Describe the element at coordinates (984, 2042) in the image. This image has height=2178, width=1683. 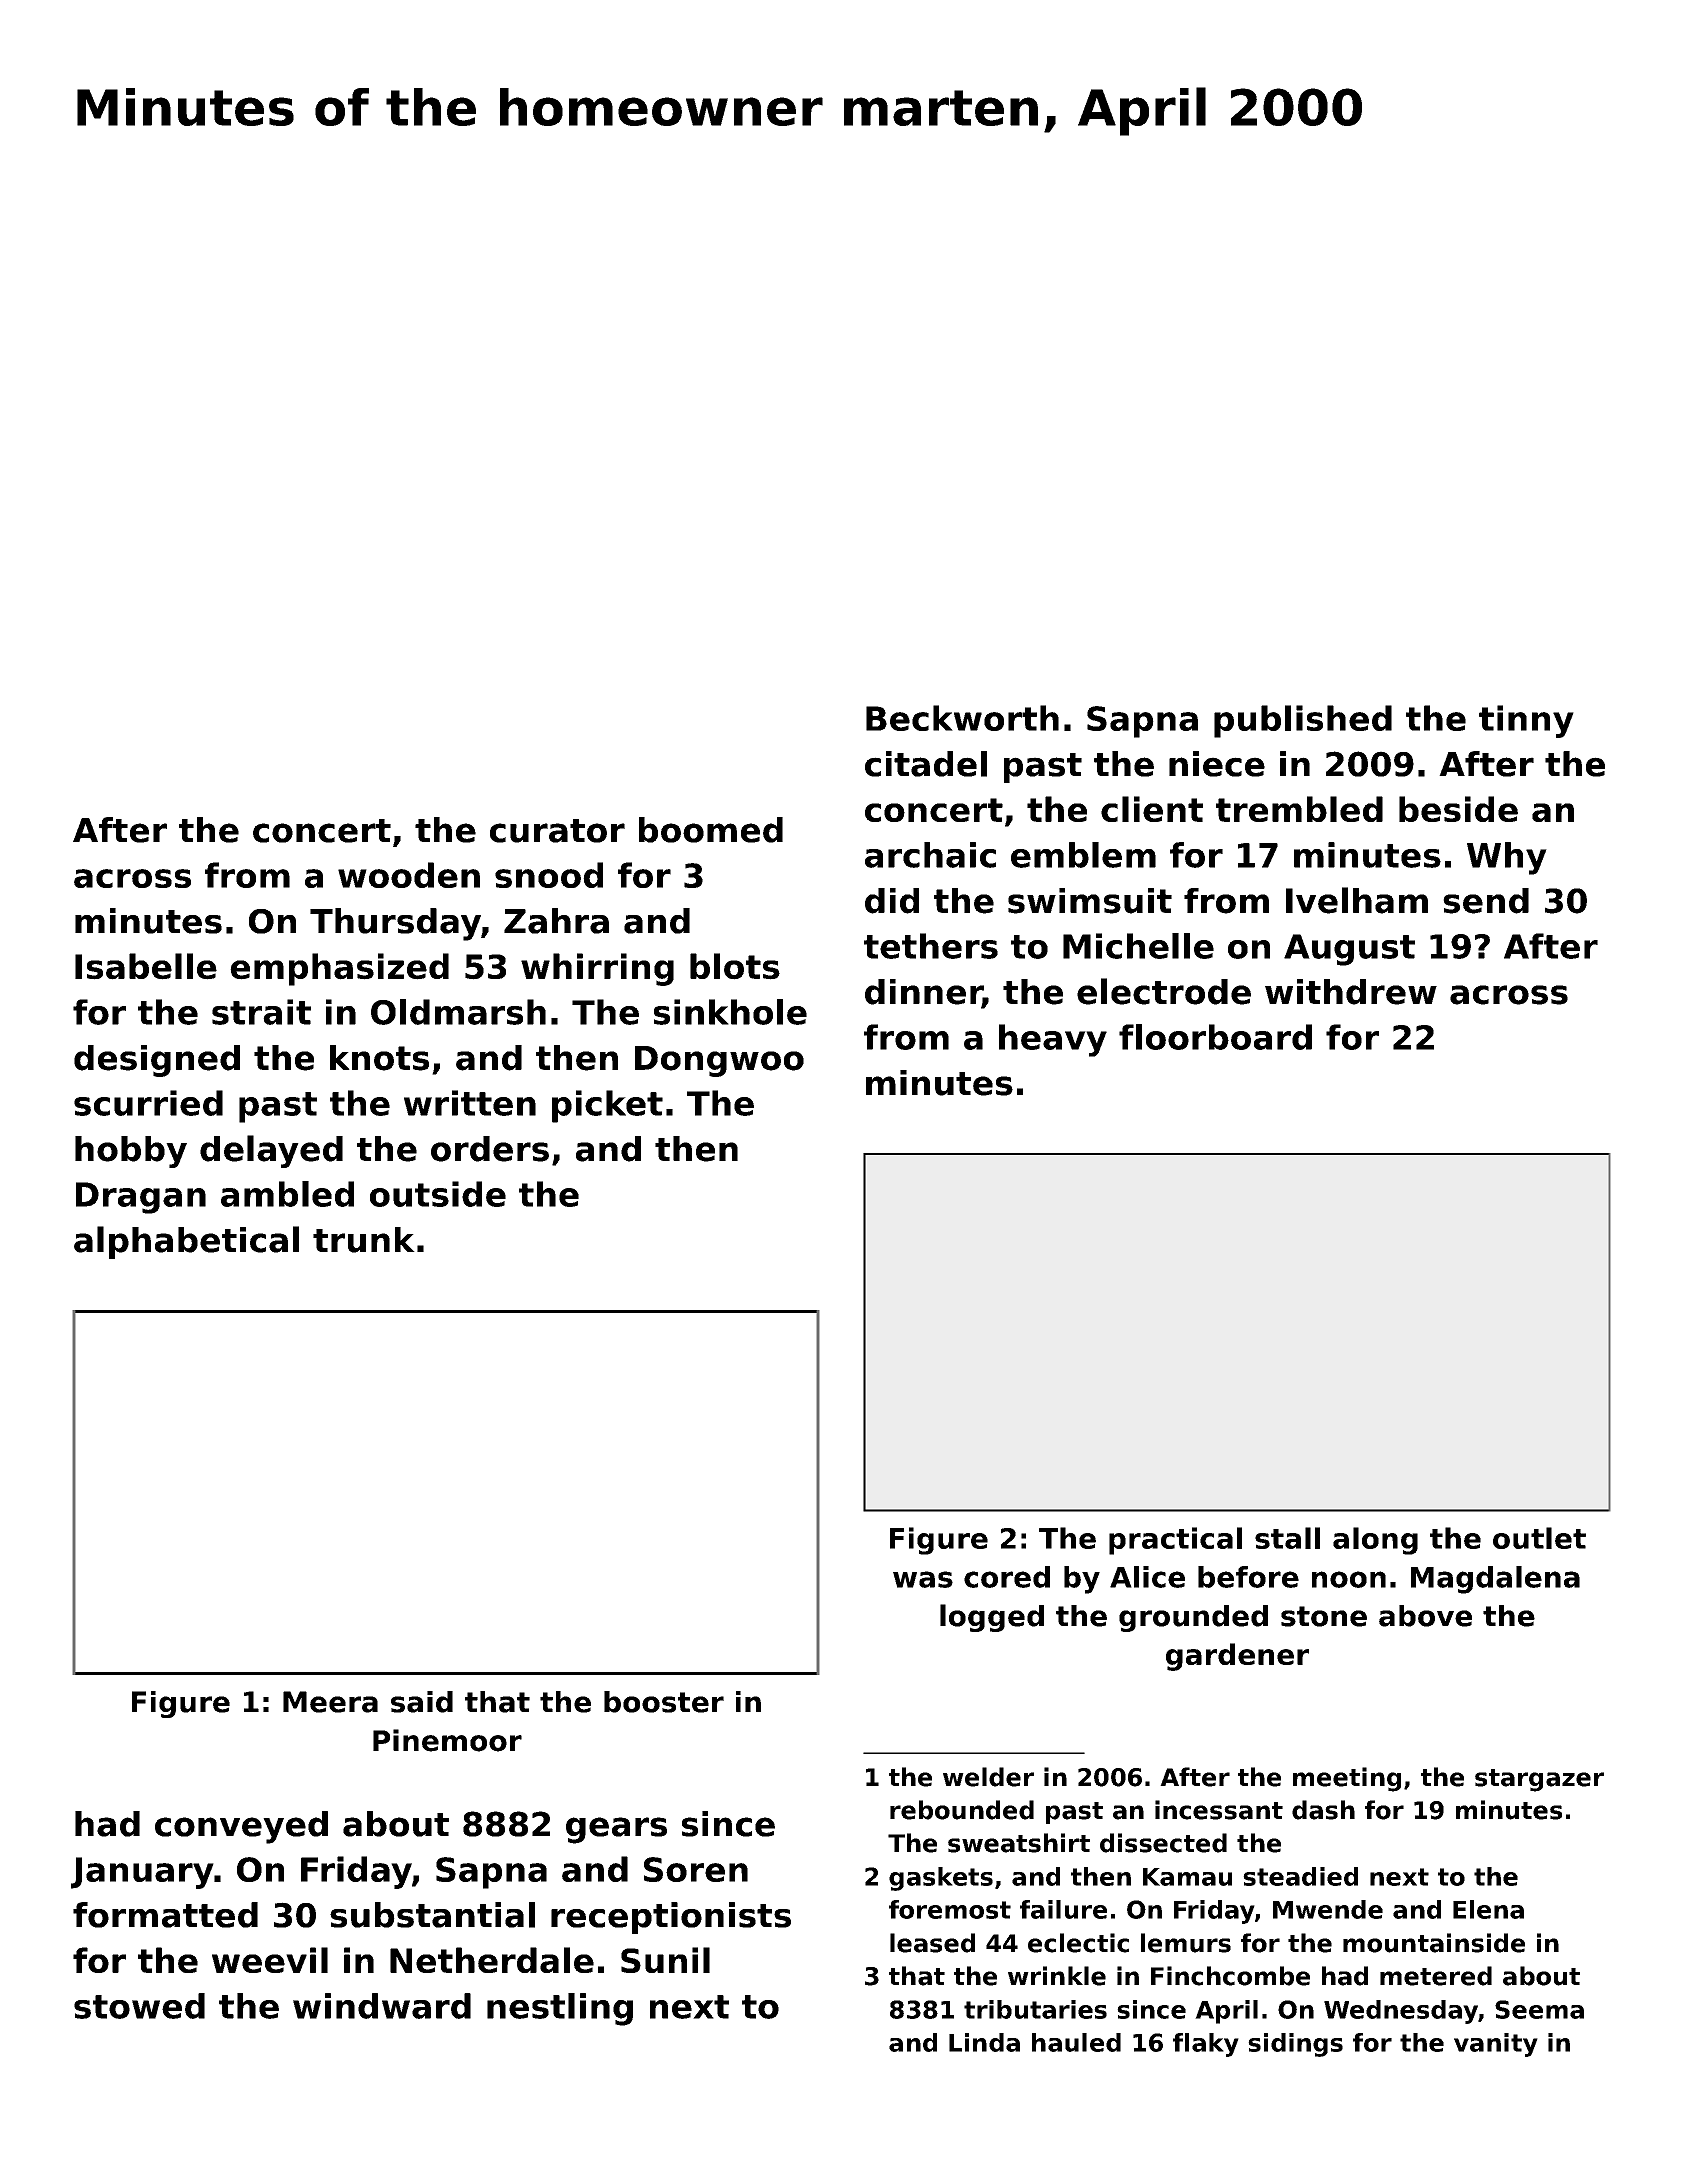
I see `Linda` at that location.
